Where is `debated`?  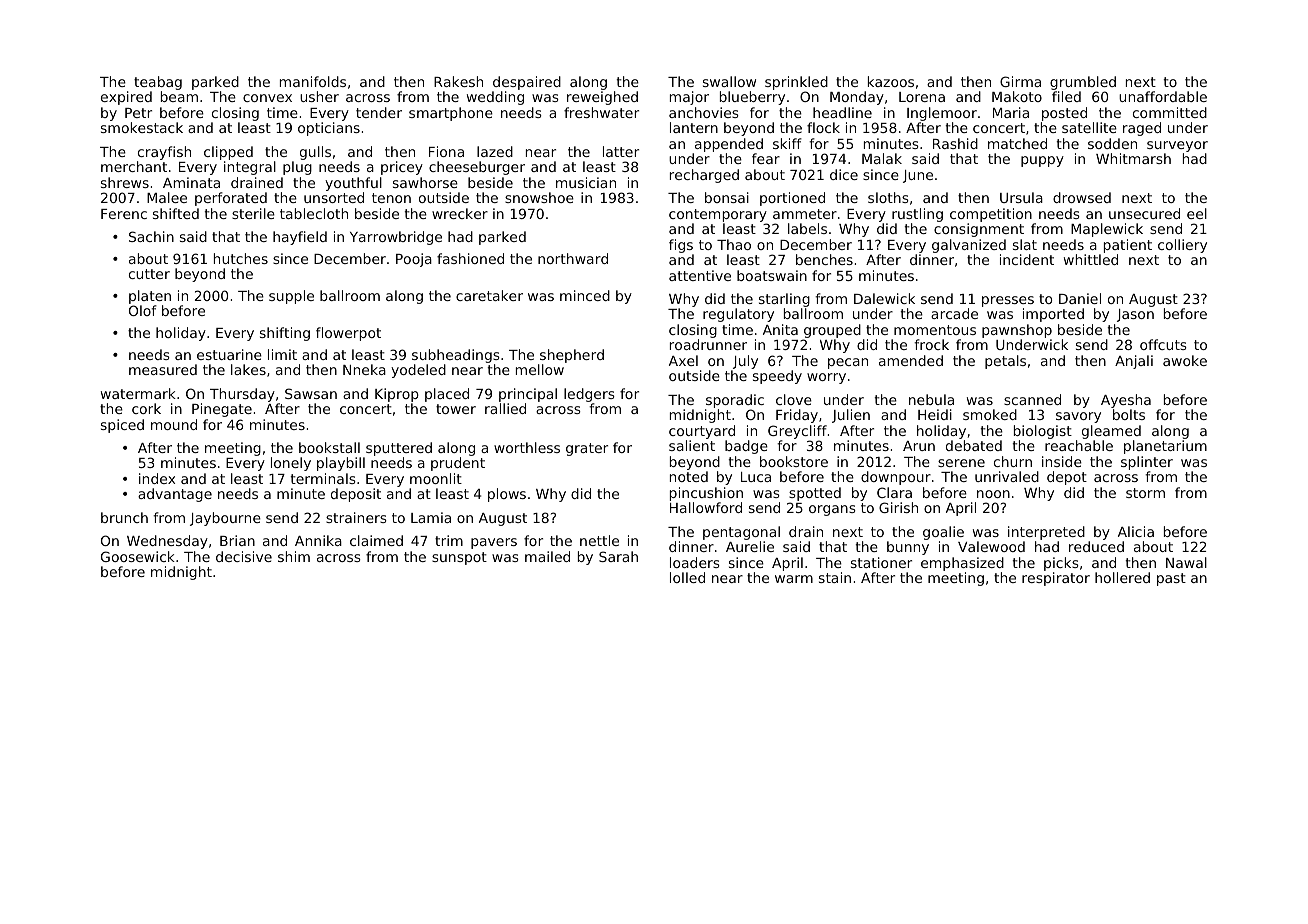
debated is located at coordinates (974, 445).
